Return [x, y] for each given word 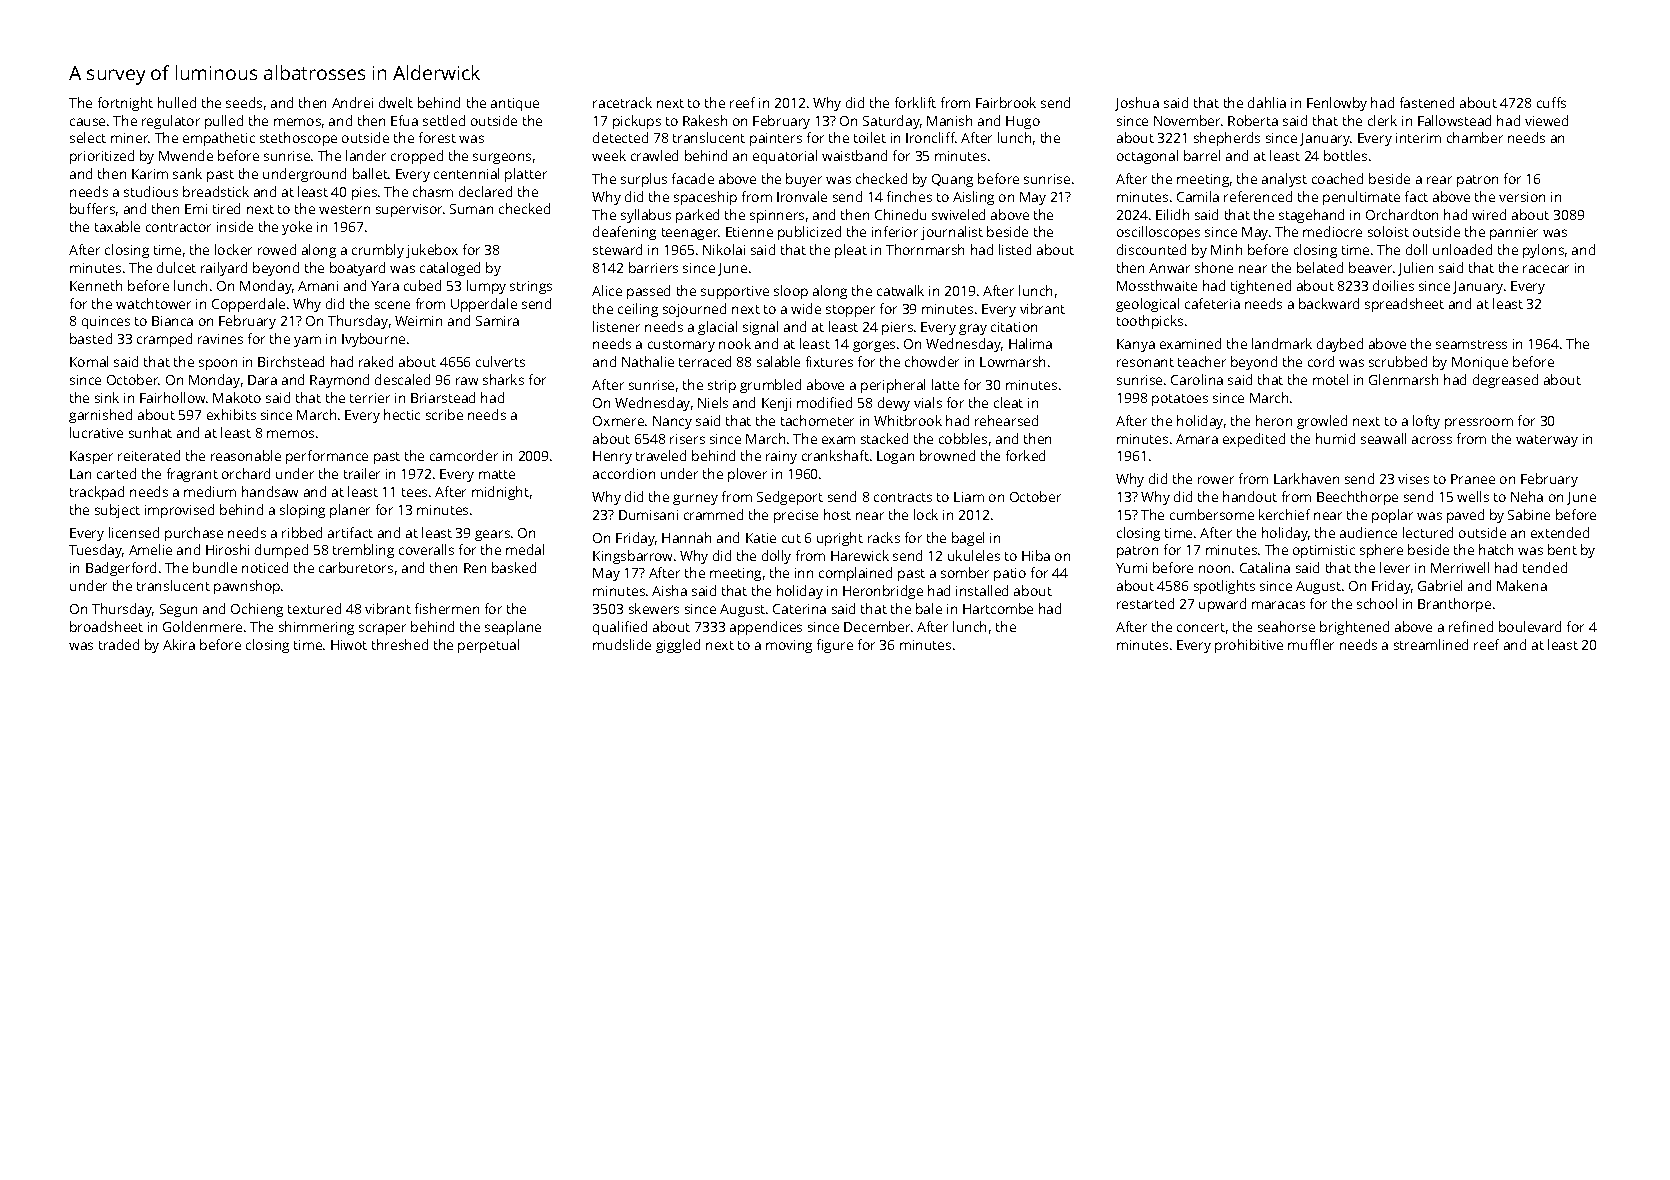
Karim [150, 174]
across [1432, 440]
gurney [695, 499]
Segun [178, 610]
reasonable [246, 455]
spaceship [705, 198]
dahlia [1267, 102]
